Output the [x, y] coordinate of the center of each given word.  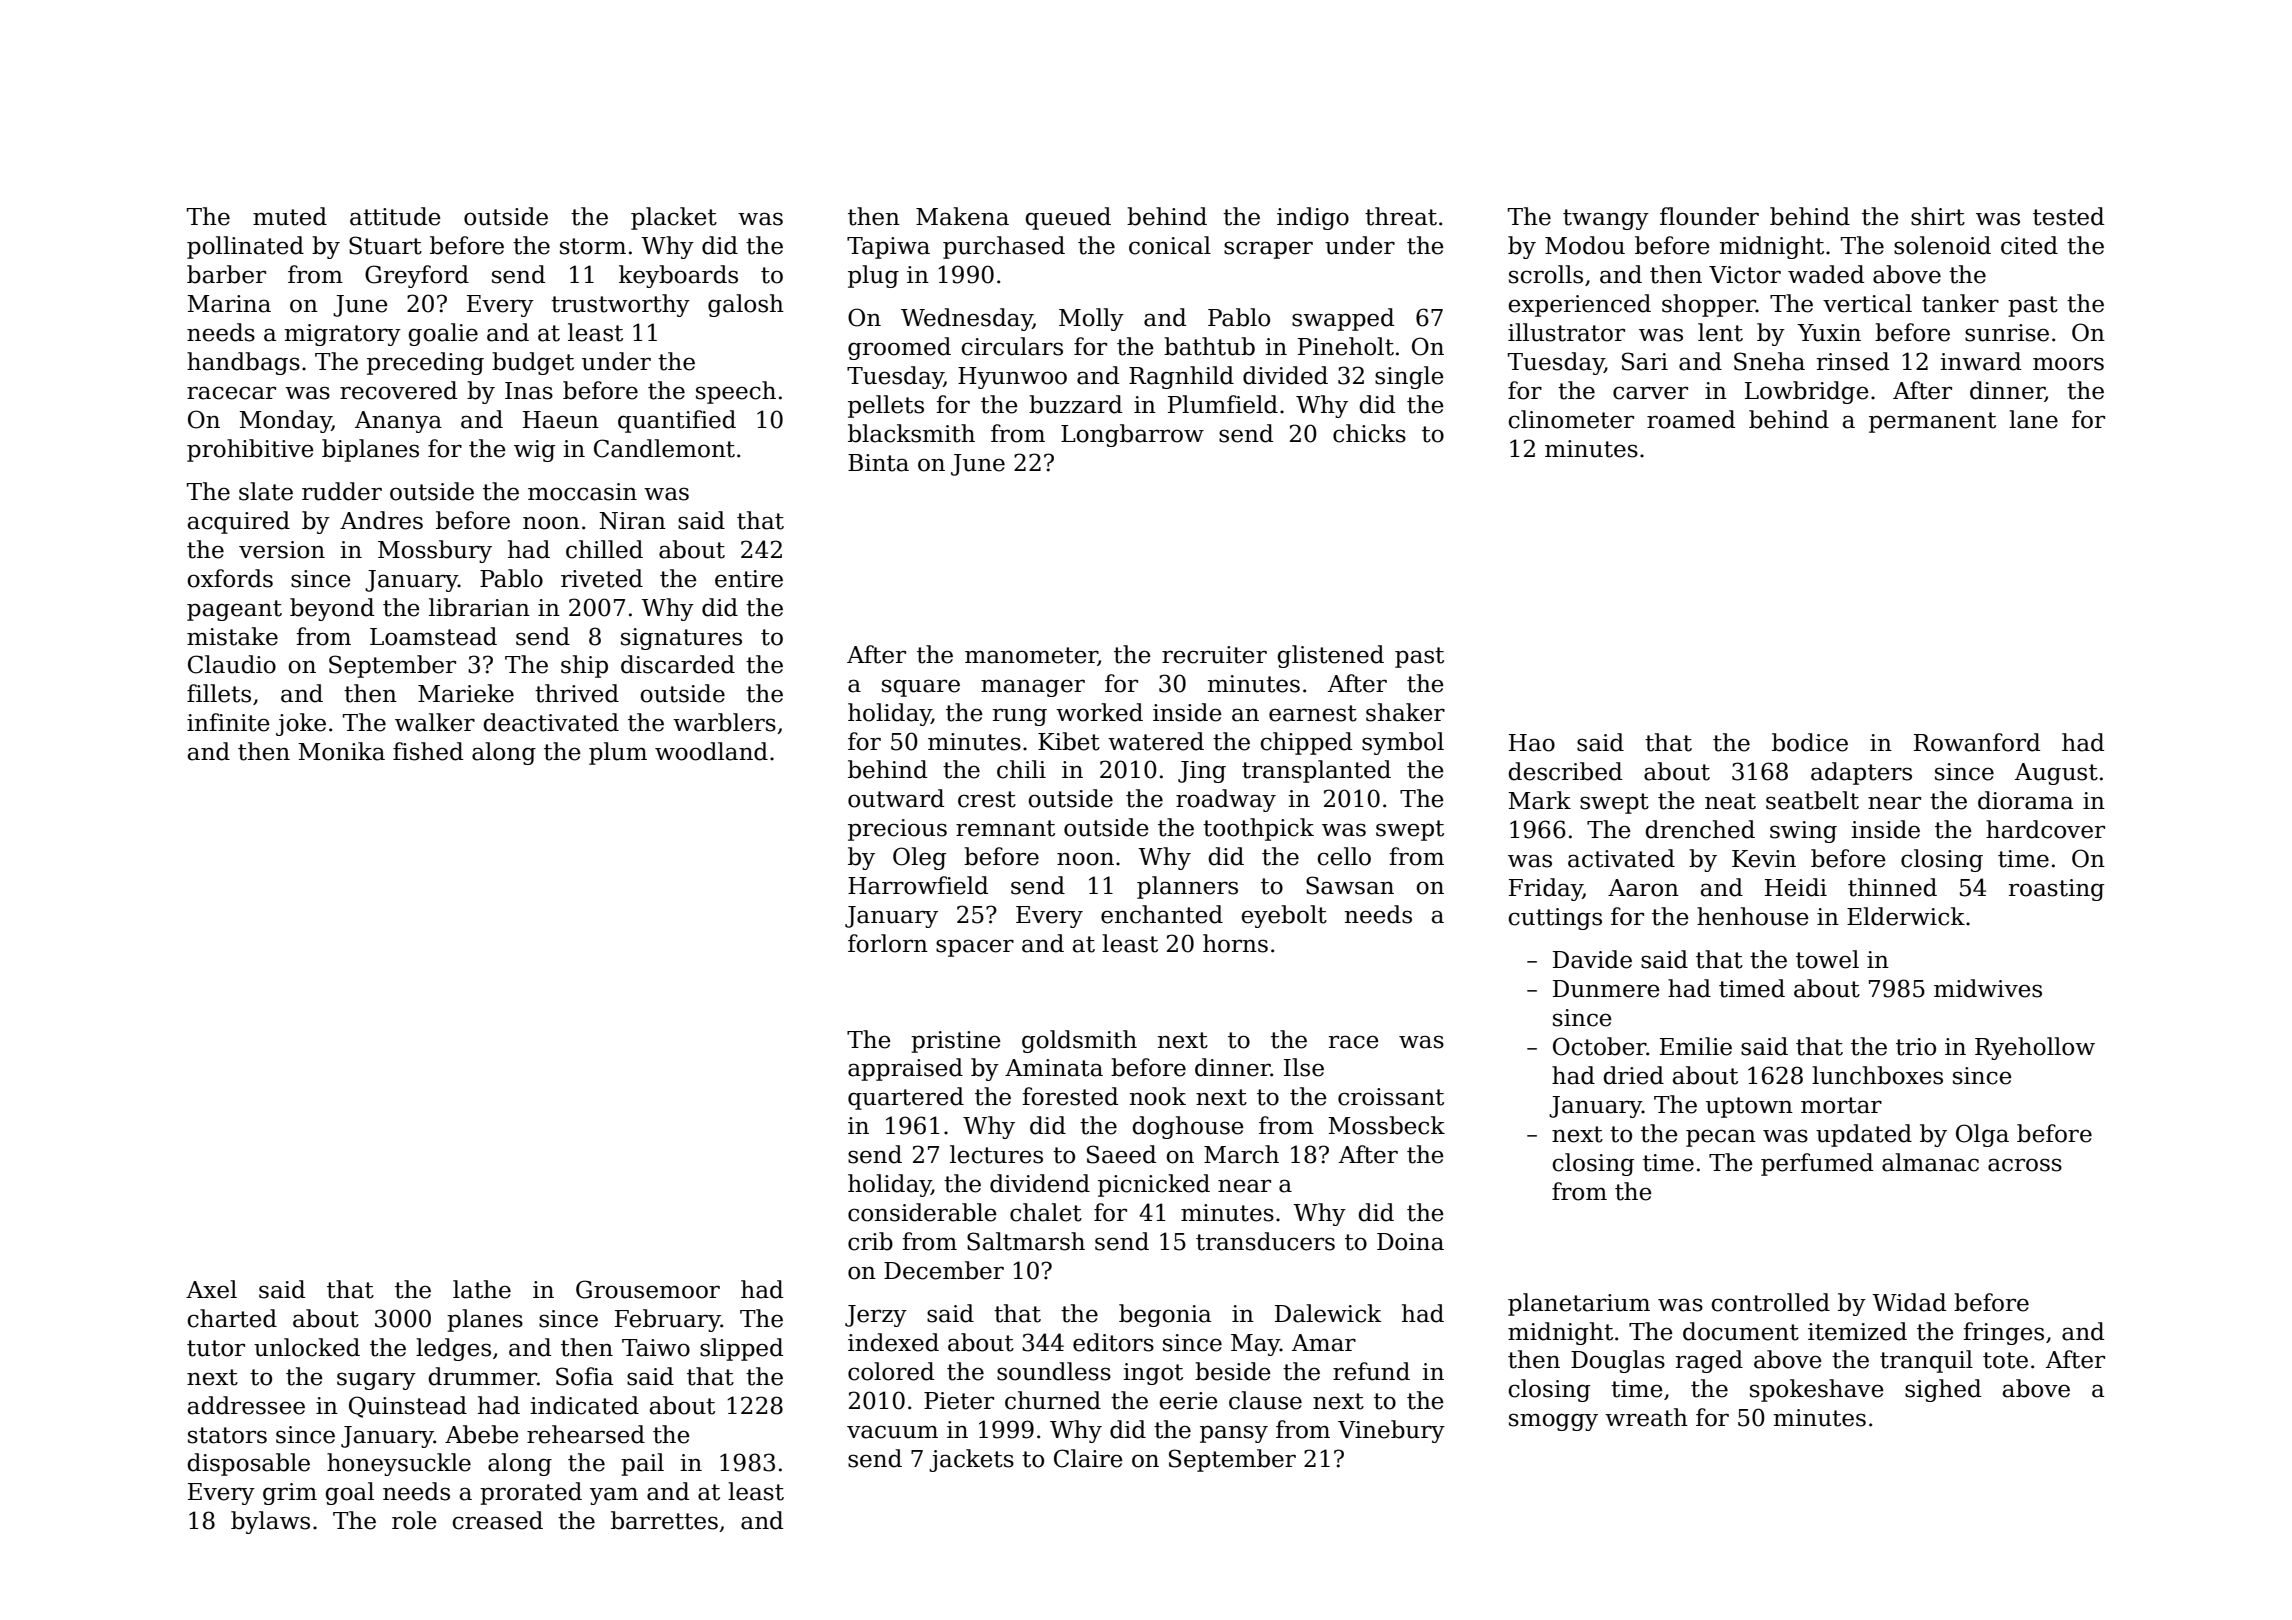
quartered [906, 1098]
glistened [1330, 656]
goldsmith [1079, 1041]
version [282, 550]
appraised [905, 1069]
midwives [1988, 988]
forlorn [888, 943]
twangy [1606, 219]
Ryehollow [2035, 1048]
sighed [1943, 1390]
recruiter [1214, 655]
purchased [1004, 247]
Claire [1088, 1458]
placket [674, 218]
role [414, 1520]
